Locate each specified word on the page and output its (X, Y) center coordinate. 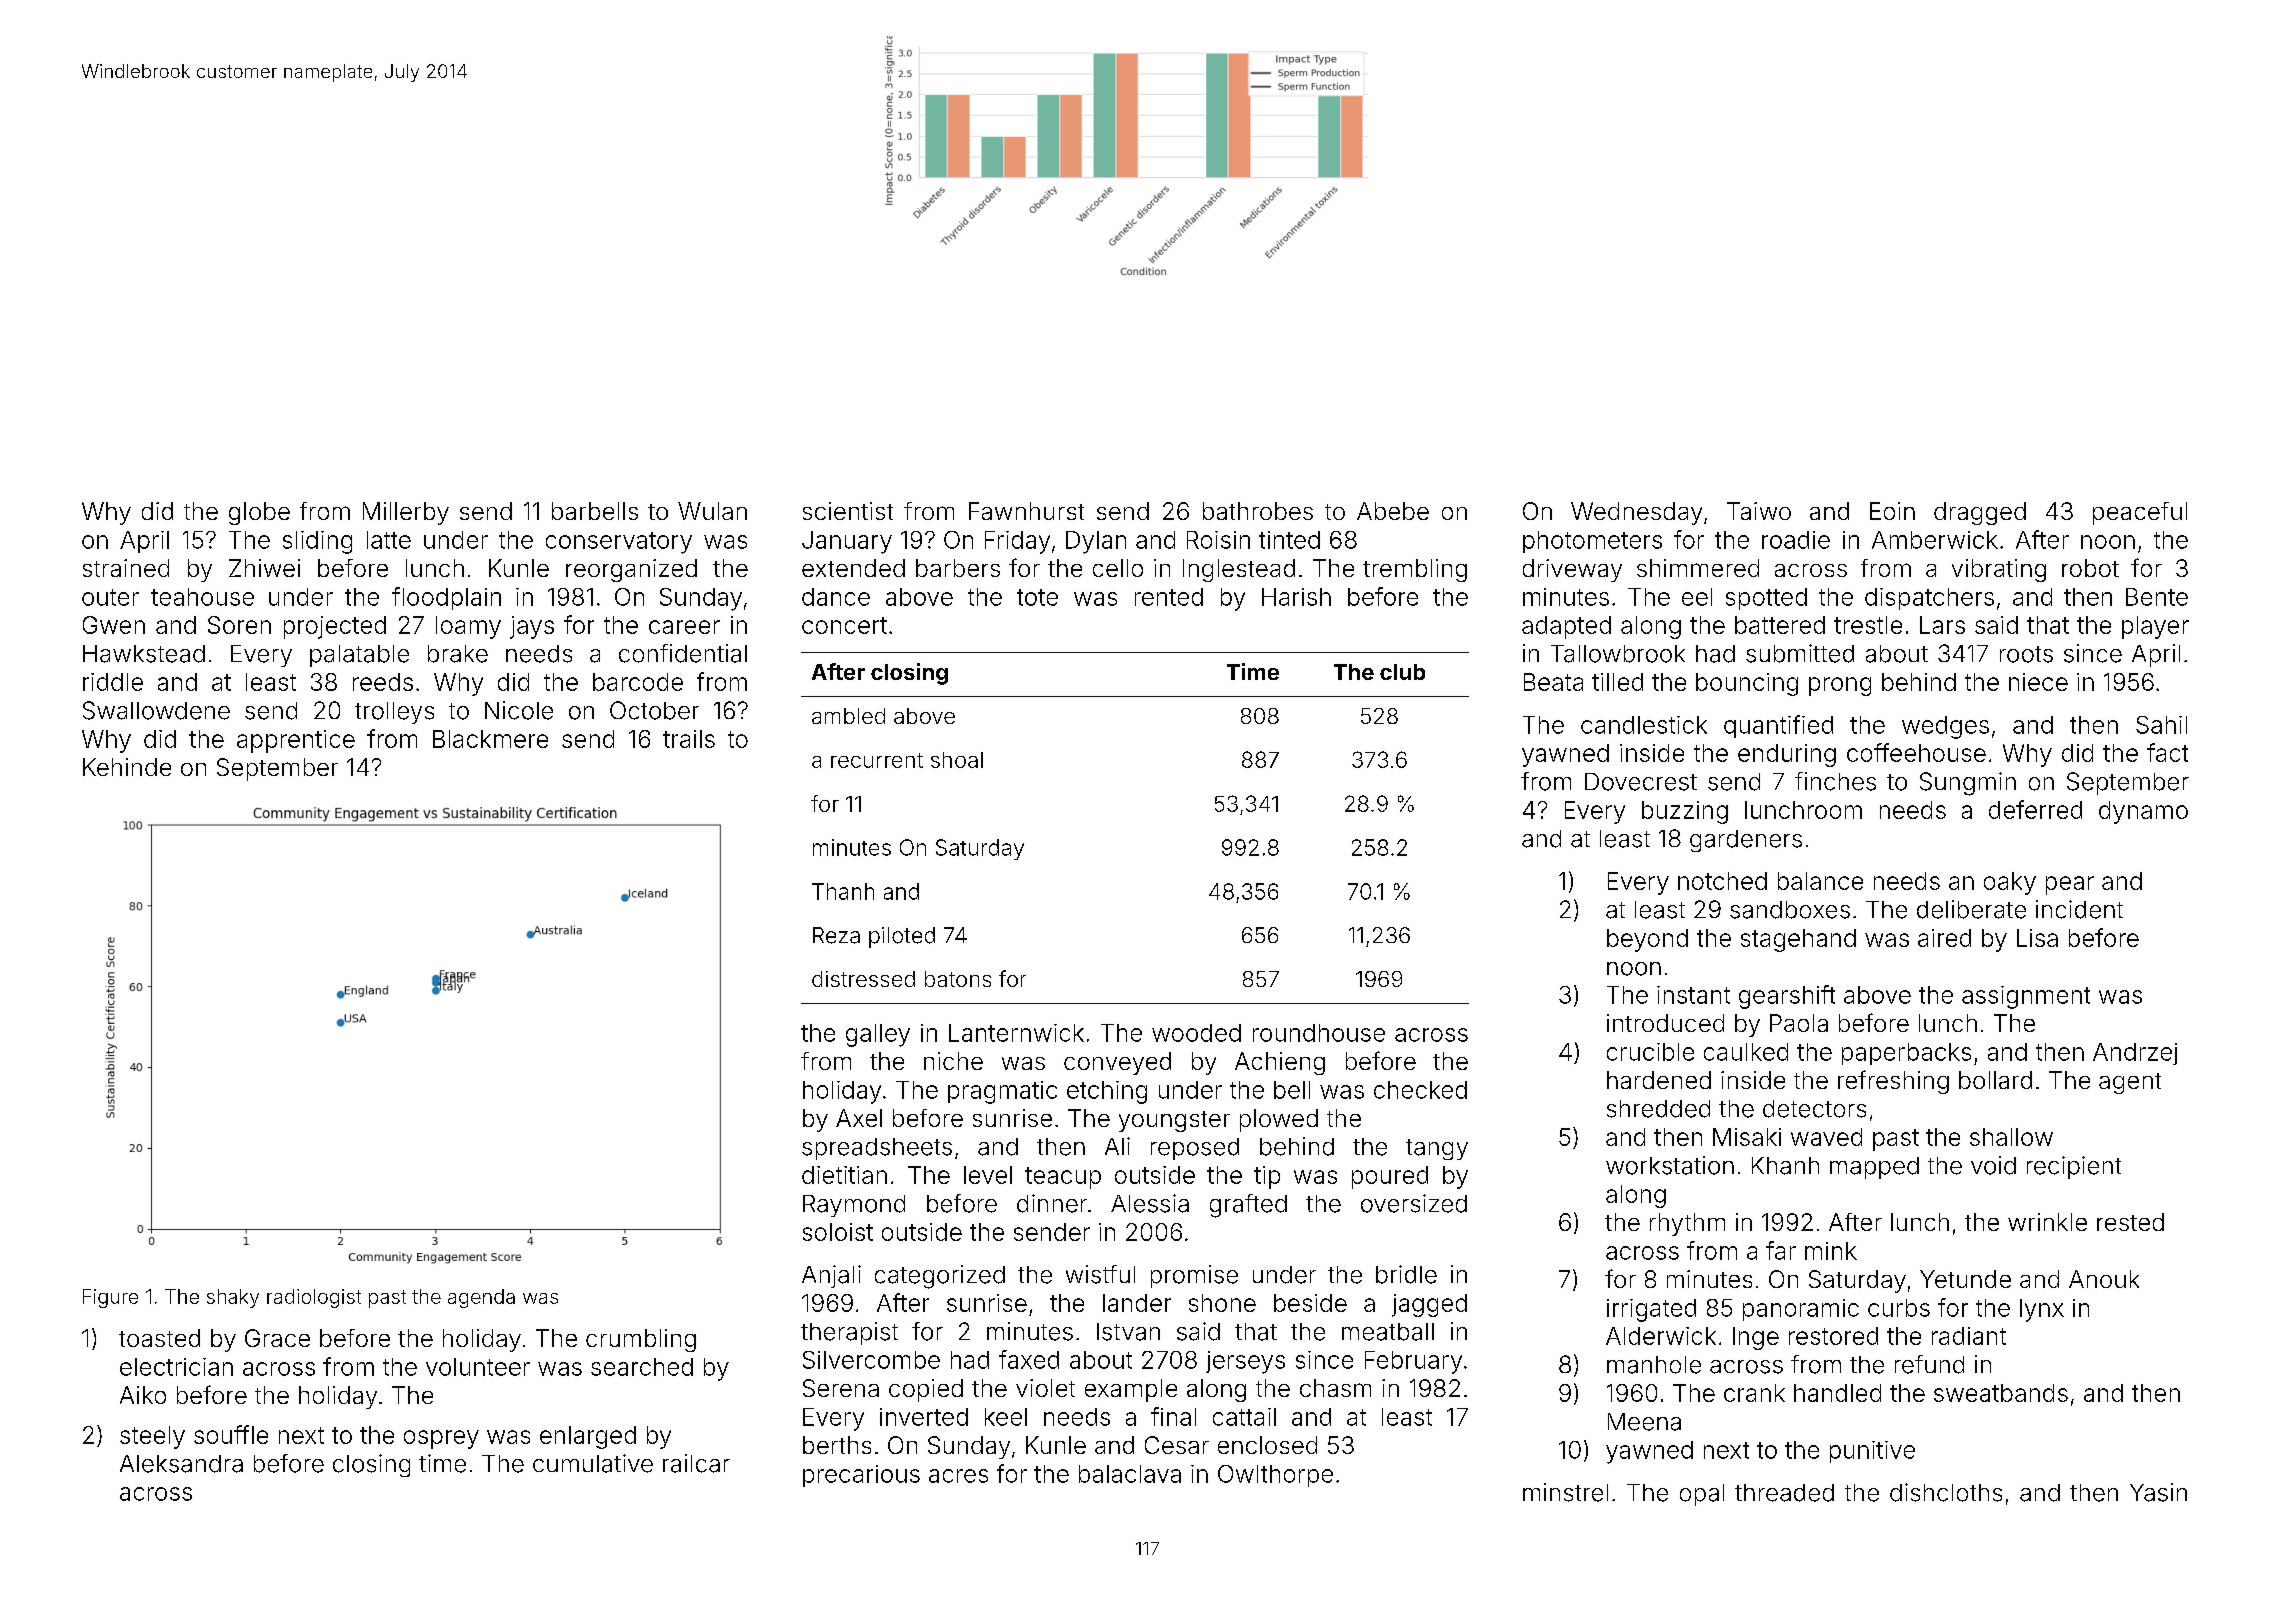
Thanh (843, 891)
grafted (1248, 1206)
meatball (1388, 1332)
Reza (836, 935)
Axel (859, 1118)
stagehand (1798, 940)
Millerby (406, 513)
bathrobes (1258, 511)
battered (1780, 625)
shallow (2011, 1137)
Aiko (143, 1395)
